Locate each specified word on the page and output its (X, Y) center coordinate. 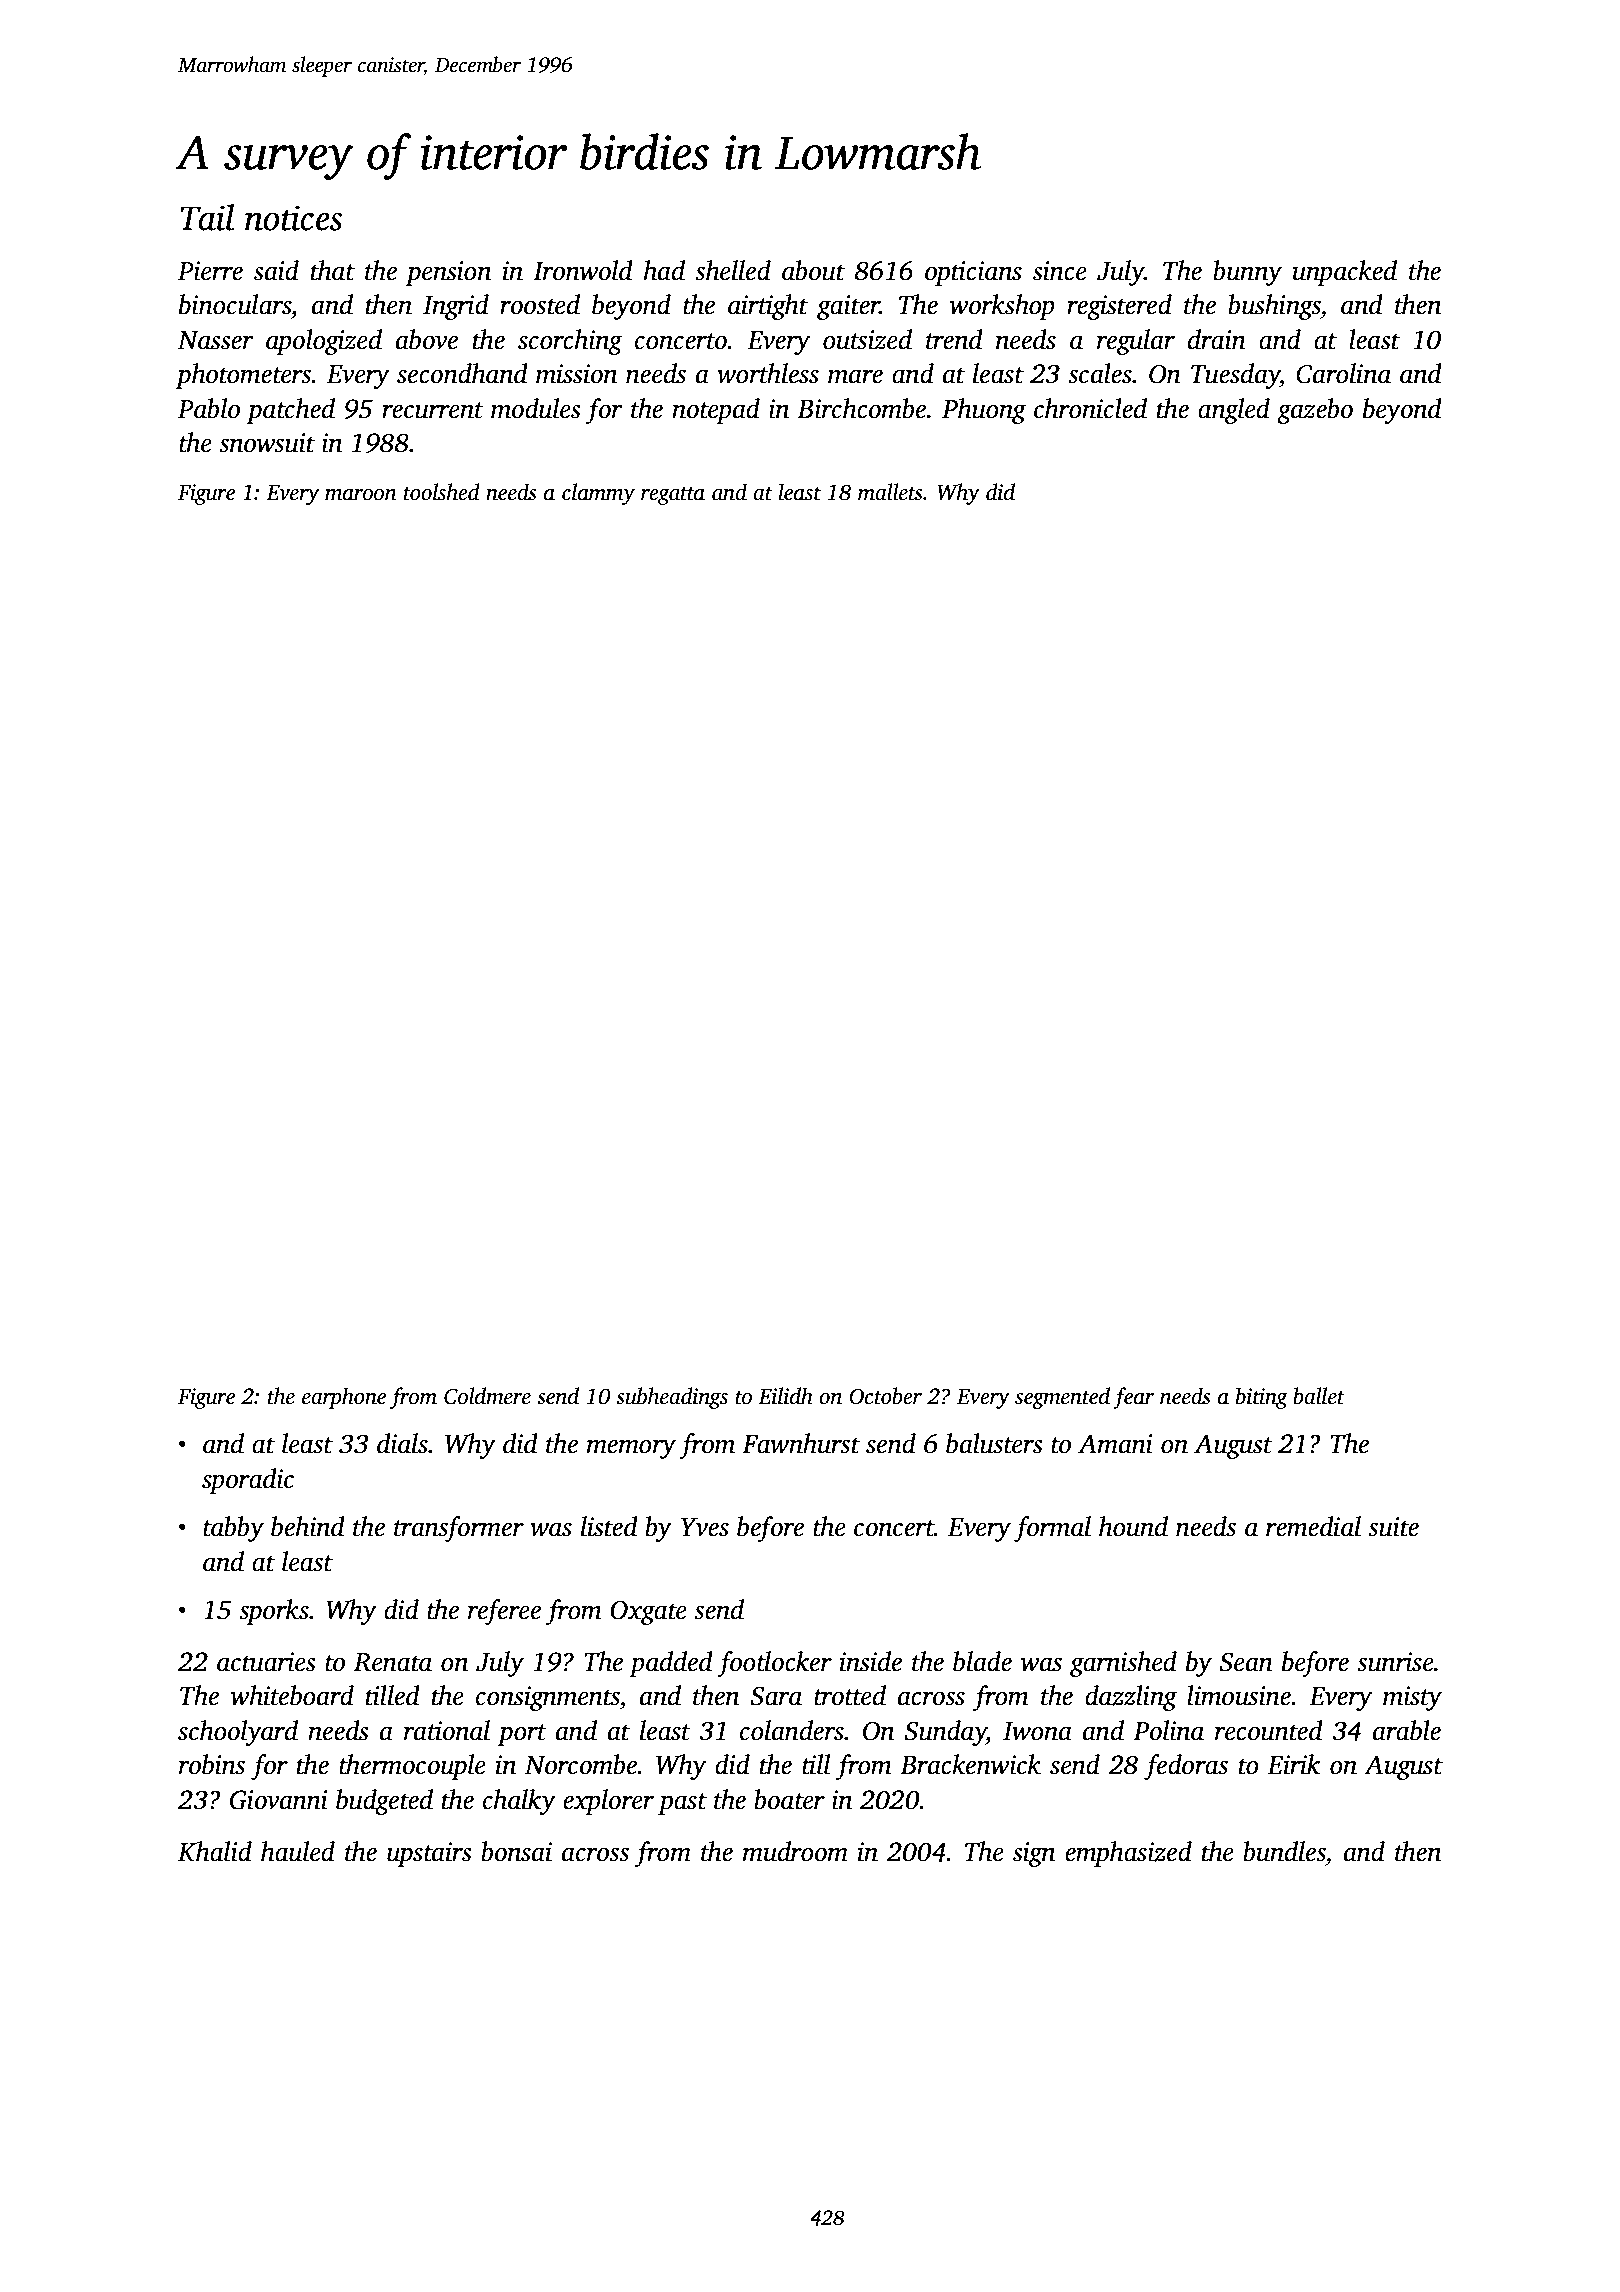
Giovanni (279, 1800)
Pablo (209, 408)
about (813, 270)
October (885, 1396)
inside (871, 1661)
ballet (1319, 1396)
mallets (890, 492)
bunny (1247, 273)
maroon (361, 495)
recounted (1269, 1730)
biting (1262, 1398)
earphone (344, 1398)
